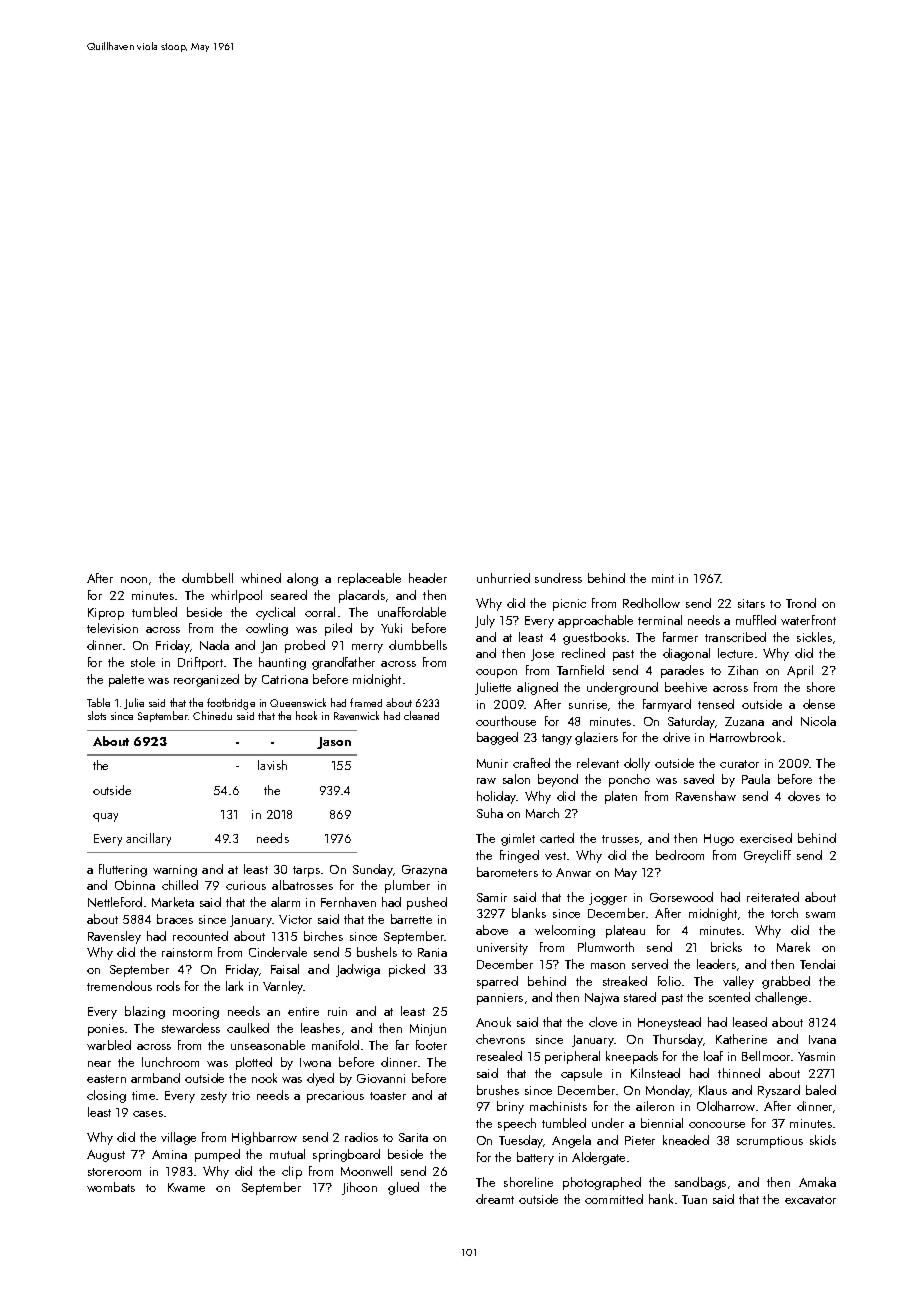  Describe the element at coordinates (428, 1030) in the screenshot. I see `Minjun` at that location.
